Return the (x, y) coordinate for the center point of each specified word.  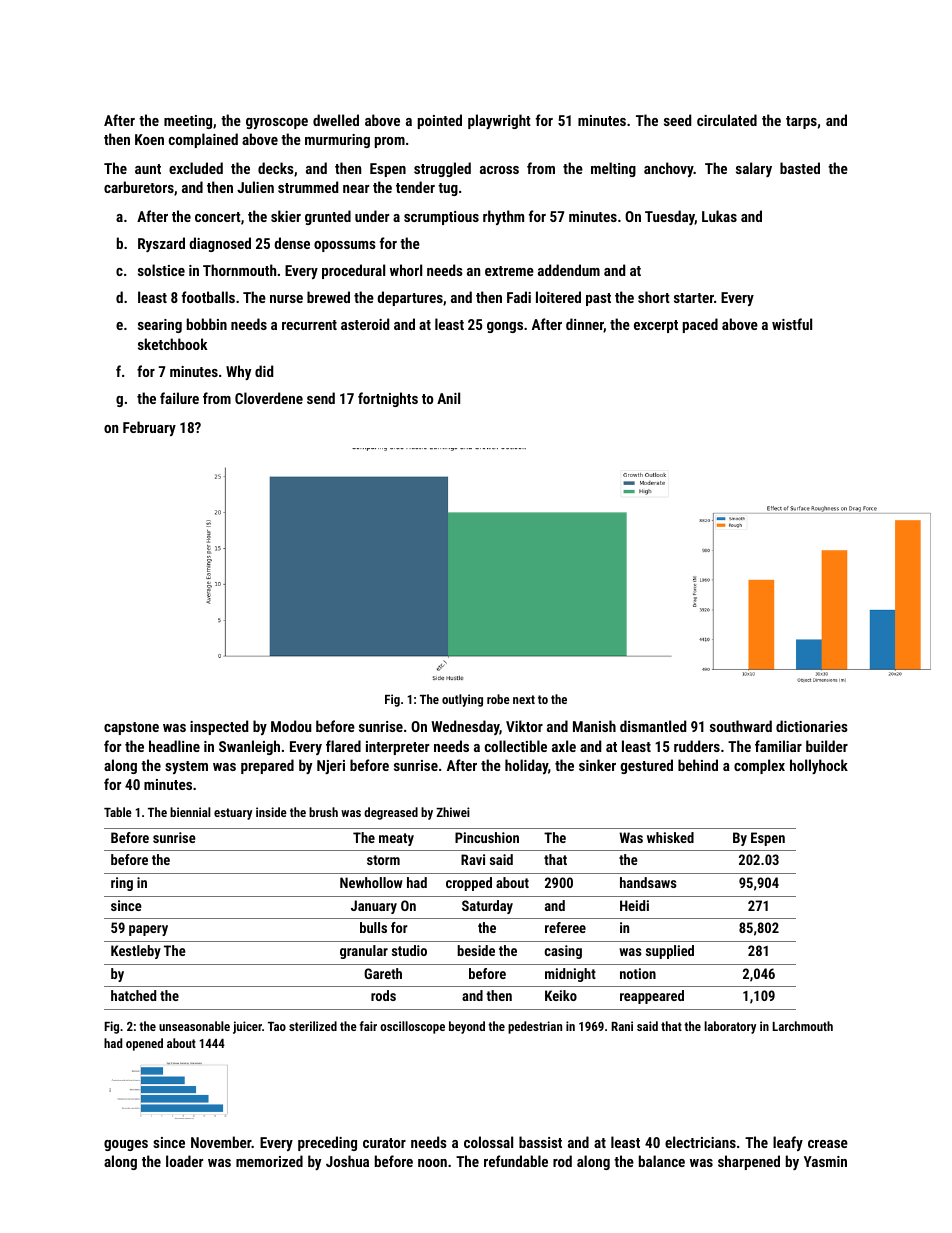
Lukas (719, 216)
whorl (406, 270)
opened (144, 1044)
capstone (131, 728)
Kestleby (136, 952)
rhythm (503, 217)
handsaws (648, 882)
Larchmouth (802, 1026)
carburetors (139, 187)
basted (800, 168)
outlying (462, 700)
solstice (161, 270)
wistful (792, 324)
